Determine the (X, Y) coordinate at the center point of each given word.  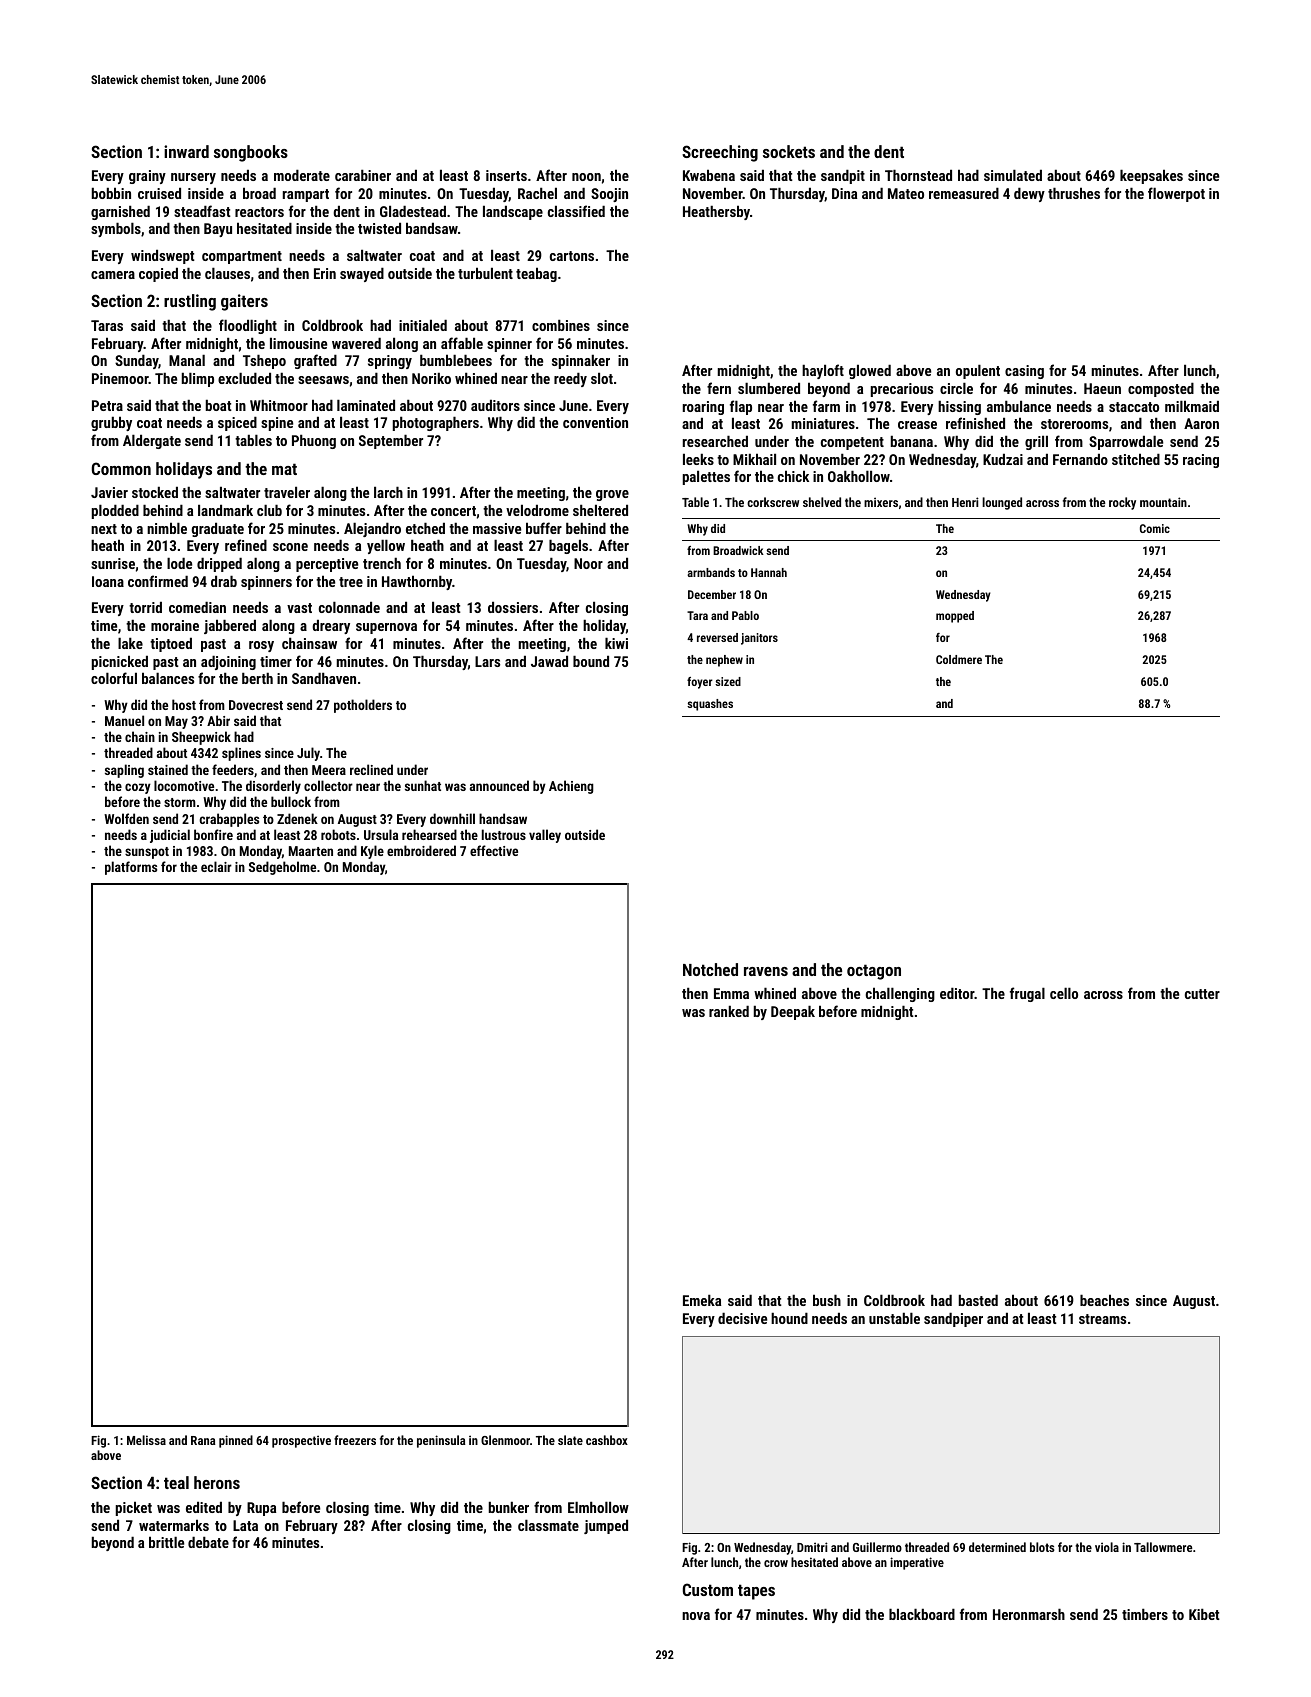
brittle (166, 1542)
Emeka (702, 1300)
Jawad (549, 661)
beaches (1104, 1300)
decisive (742, 1318)
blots (1042, 1547)
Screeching (720, 153)
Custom (708, 1589)
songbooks (251, 153)
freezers (355, 1440)
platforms (131, 868)
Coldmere (959, 659)
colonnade (349, 607)
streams (1102, 1319)
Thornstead (918, 175)
